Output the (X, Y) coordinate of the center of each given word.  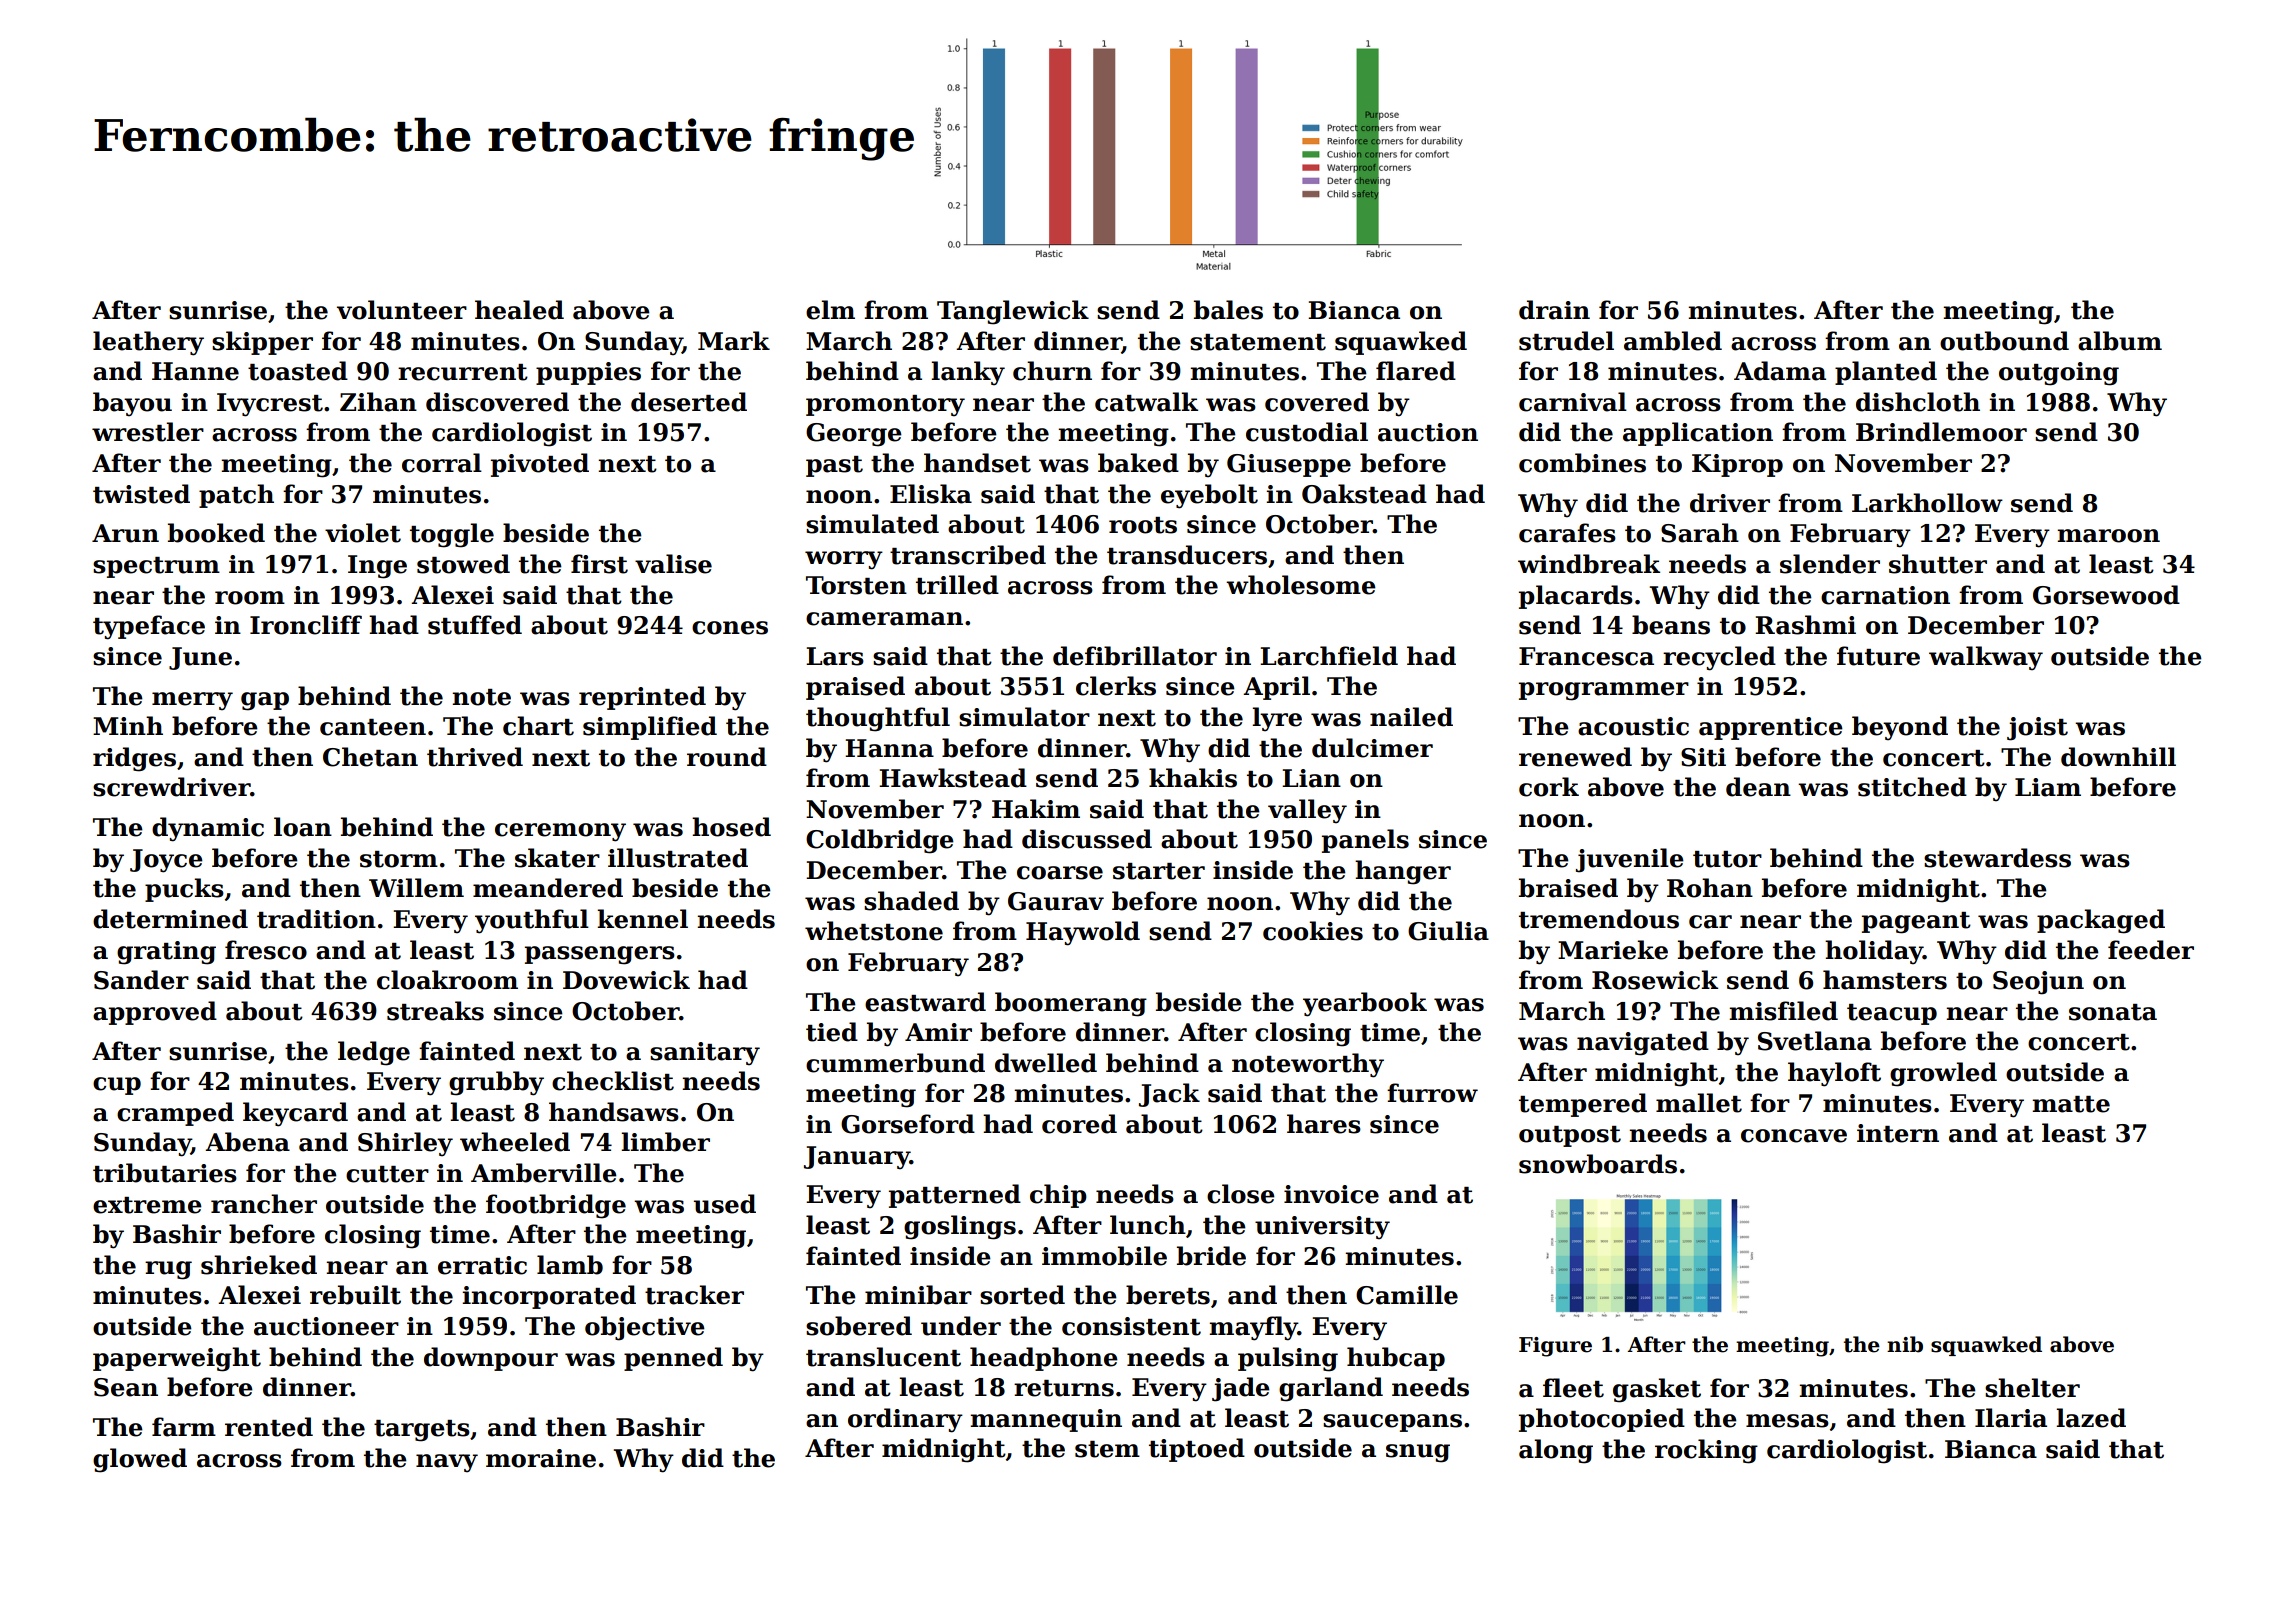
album (2120, 341)
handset (977, 463)
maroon (2108, 536)
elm (830, 310)
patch (236, 496)
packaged (2101, 921)
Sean (126, 1387)
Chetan (370, 757)
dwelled (1046, 1063)
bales (1228, 310)
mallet (1699, 1103)
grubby (496, 1083)
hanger (1403, 872)
